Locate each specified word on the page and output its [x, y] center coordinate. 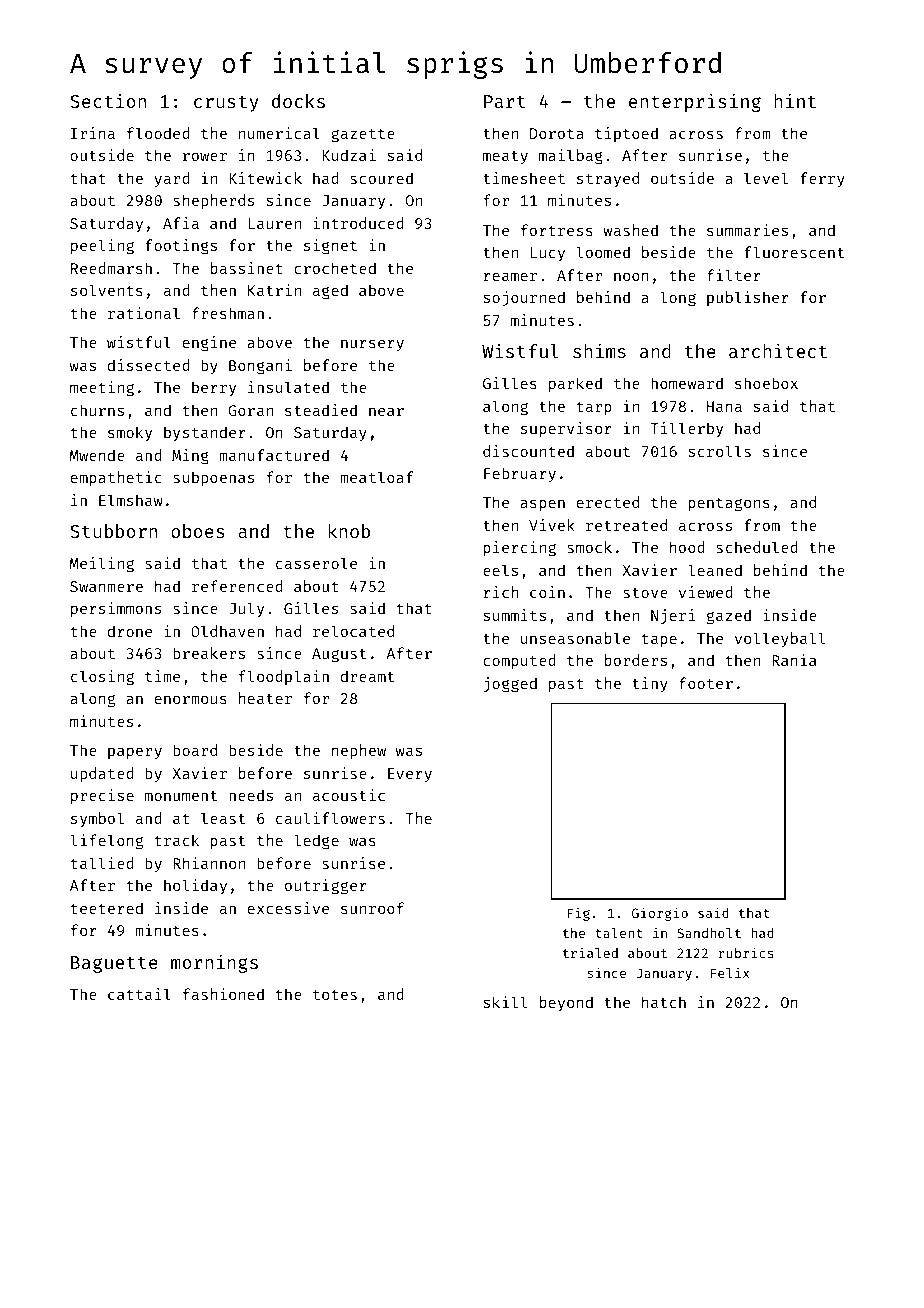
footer [706, 683]
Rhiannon [209, 863]
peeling [102, 247]
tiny [650, 684]
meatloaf [377, 477]
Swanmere [106, 586]
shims [599, 350]
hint [795, 100]
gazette [363, 136]
